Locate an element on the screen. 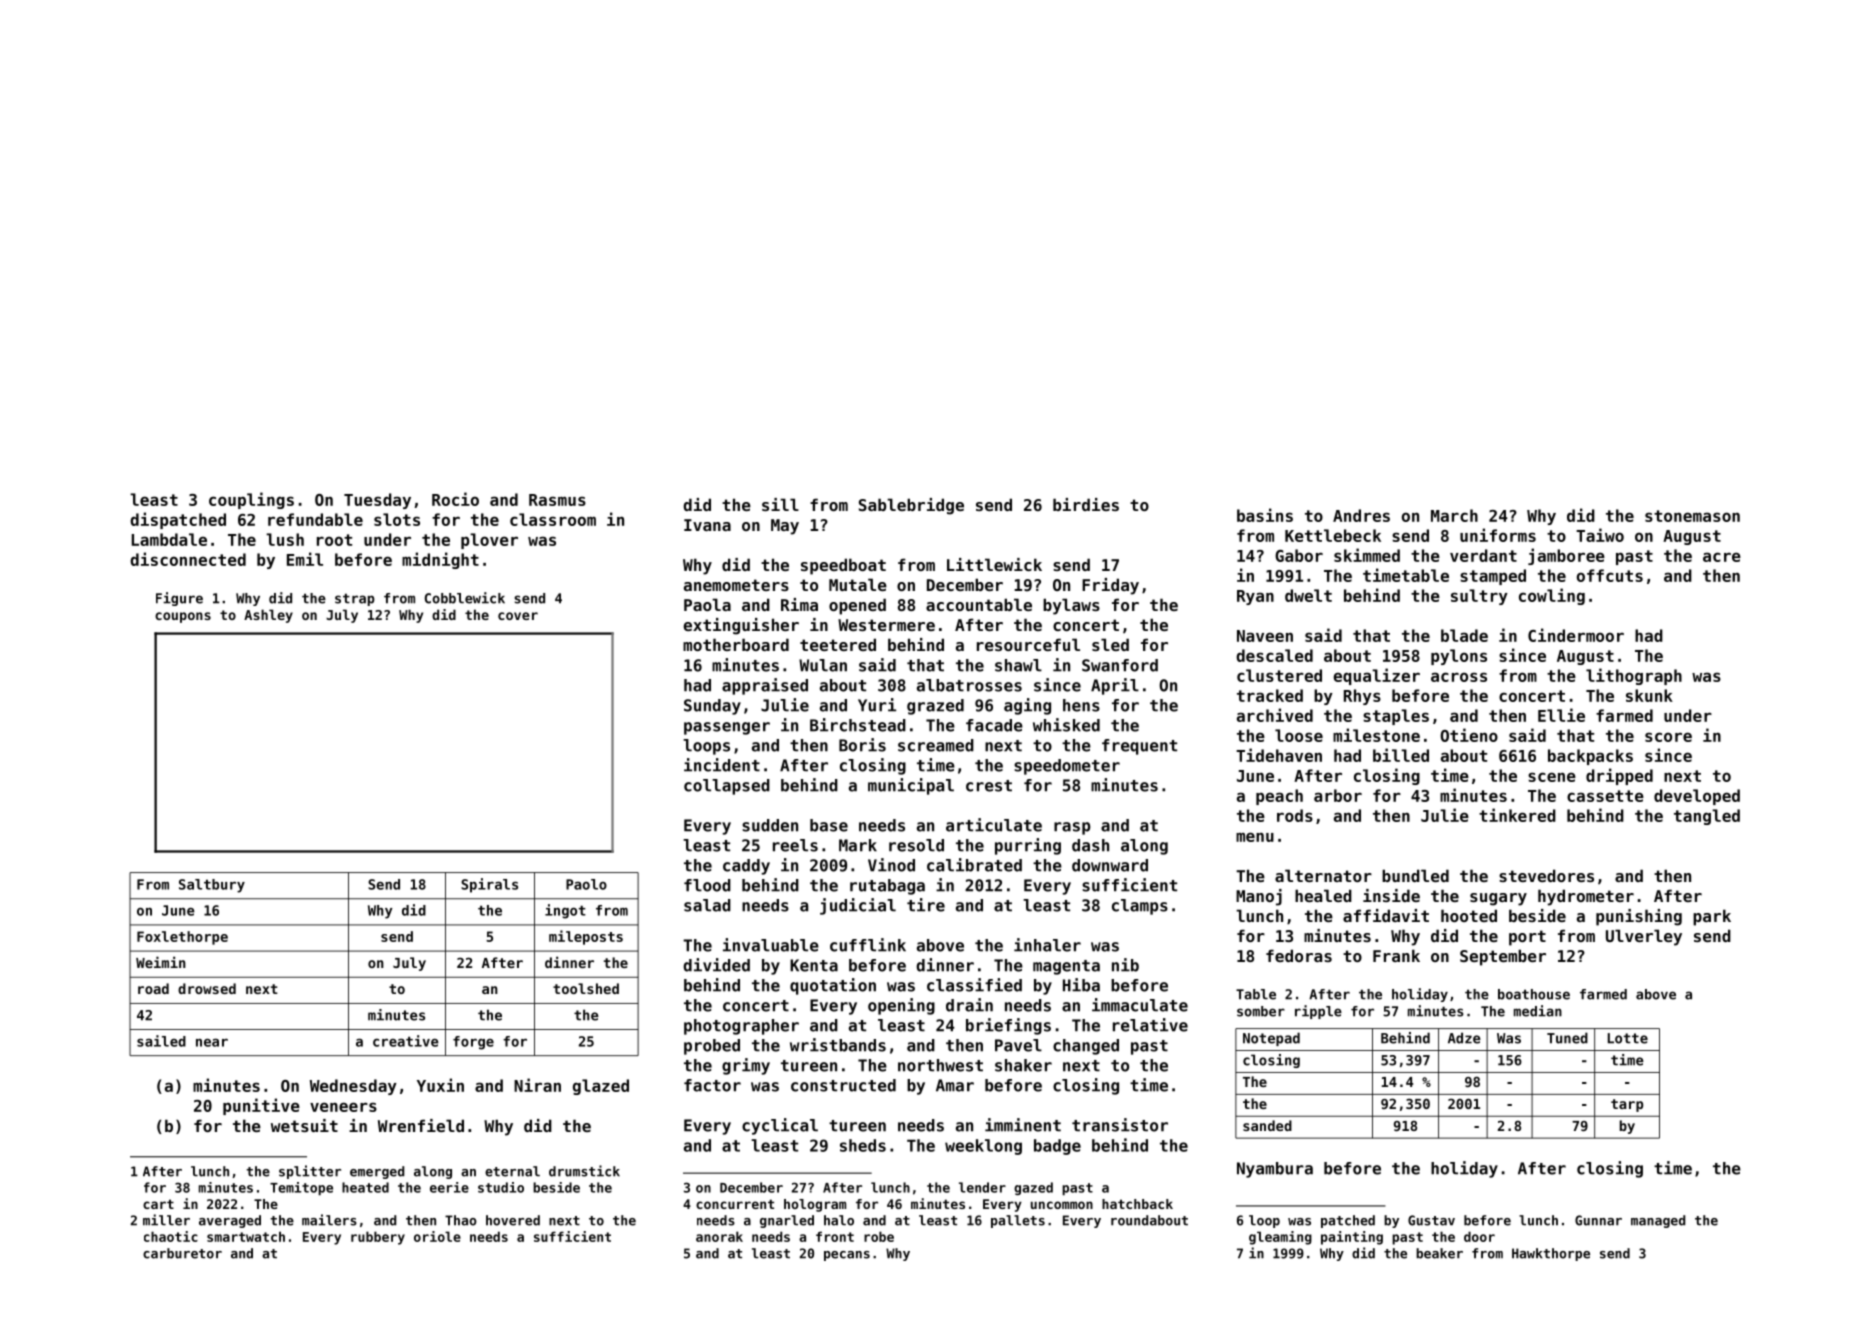  emerged is located at coordinates (377, 1172).
